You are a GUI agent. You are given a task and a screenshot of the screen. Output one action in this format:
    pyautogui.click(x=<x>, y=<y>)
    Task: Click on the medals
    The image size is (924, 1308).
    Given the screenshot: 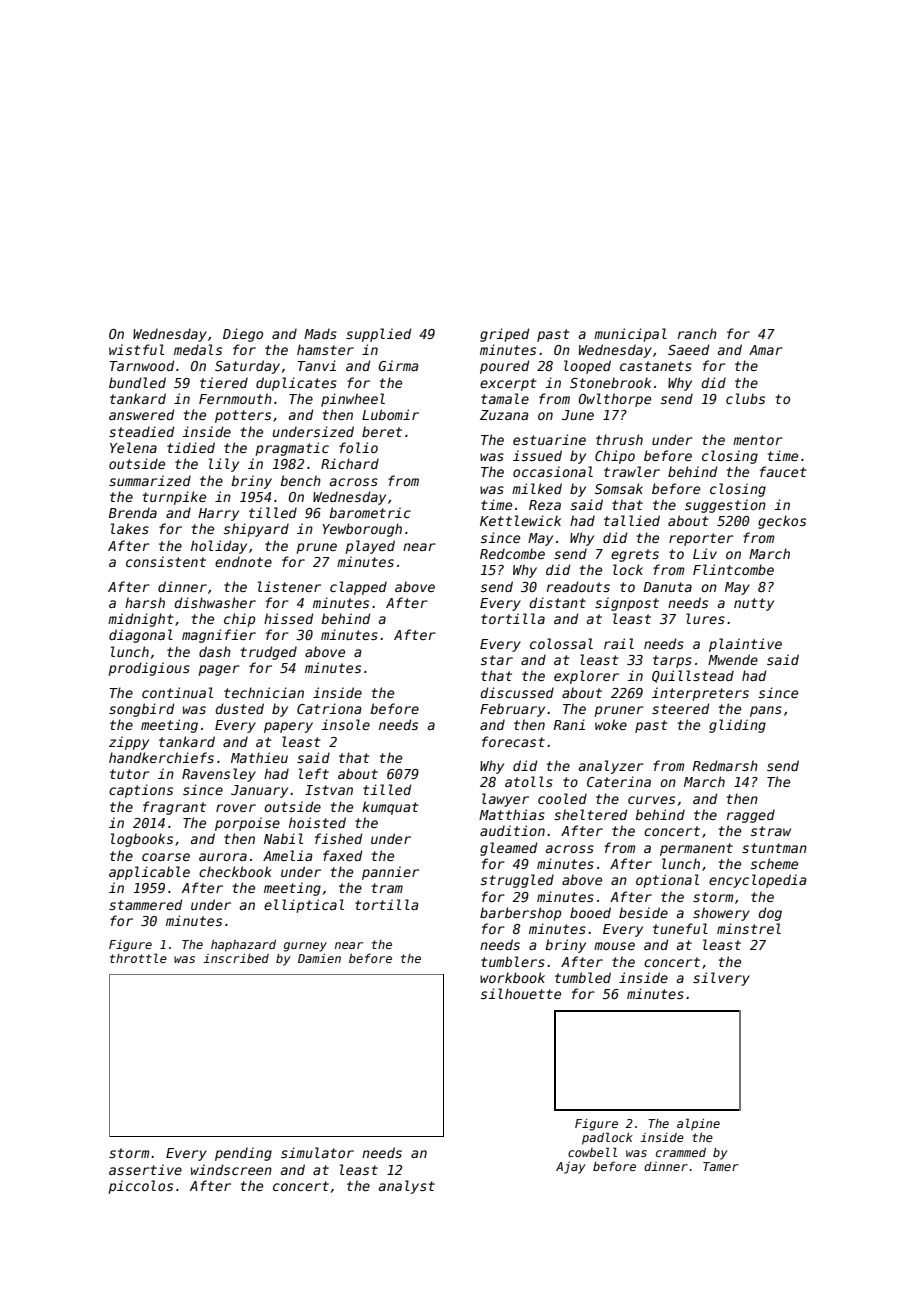 What is the action you would take?
    pyautogui.click(x=198, y=349)
